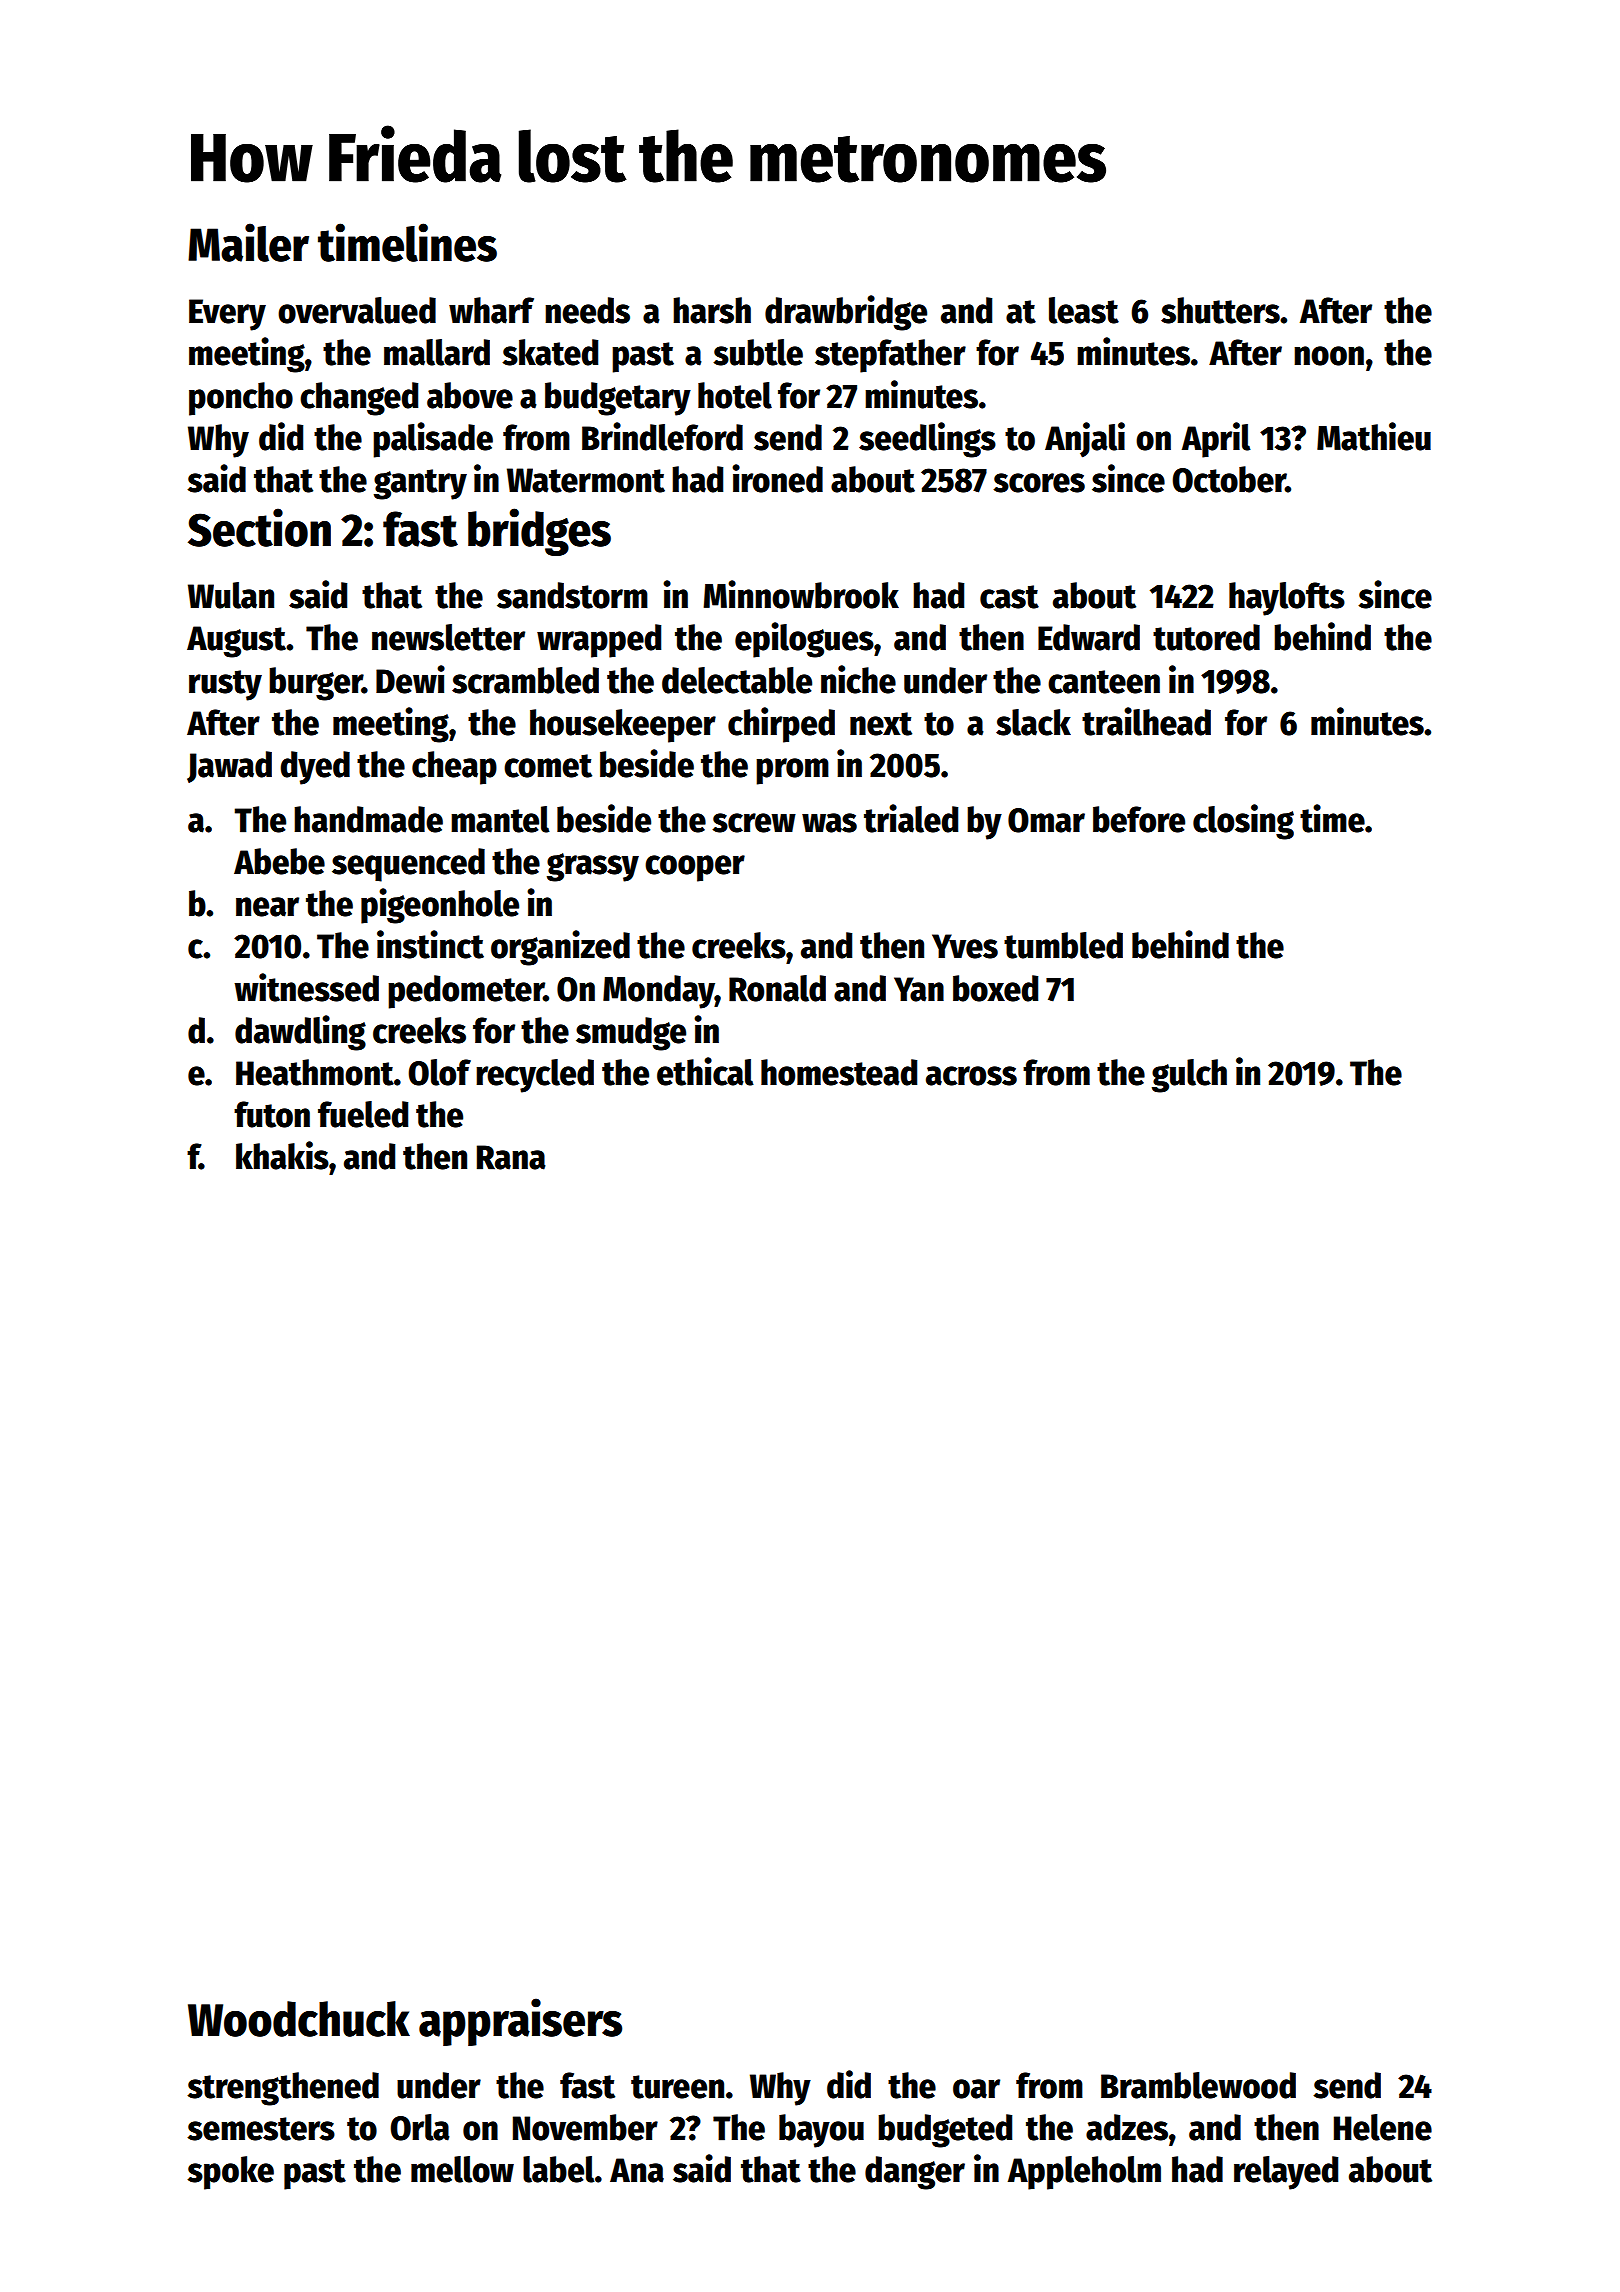 The width and height of the document is (1620, 2292). What do you see at coordinates (1189, 1076) in the document?
I see `gulch` at bounding box center [1189, 1076].
